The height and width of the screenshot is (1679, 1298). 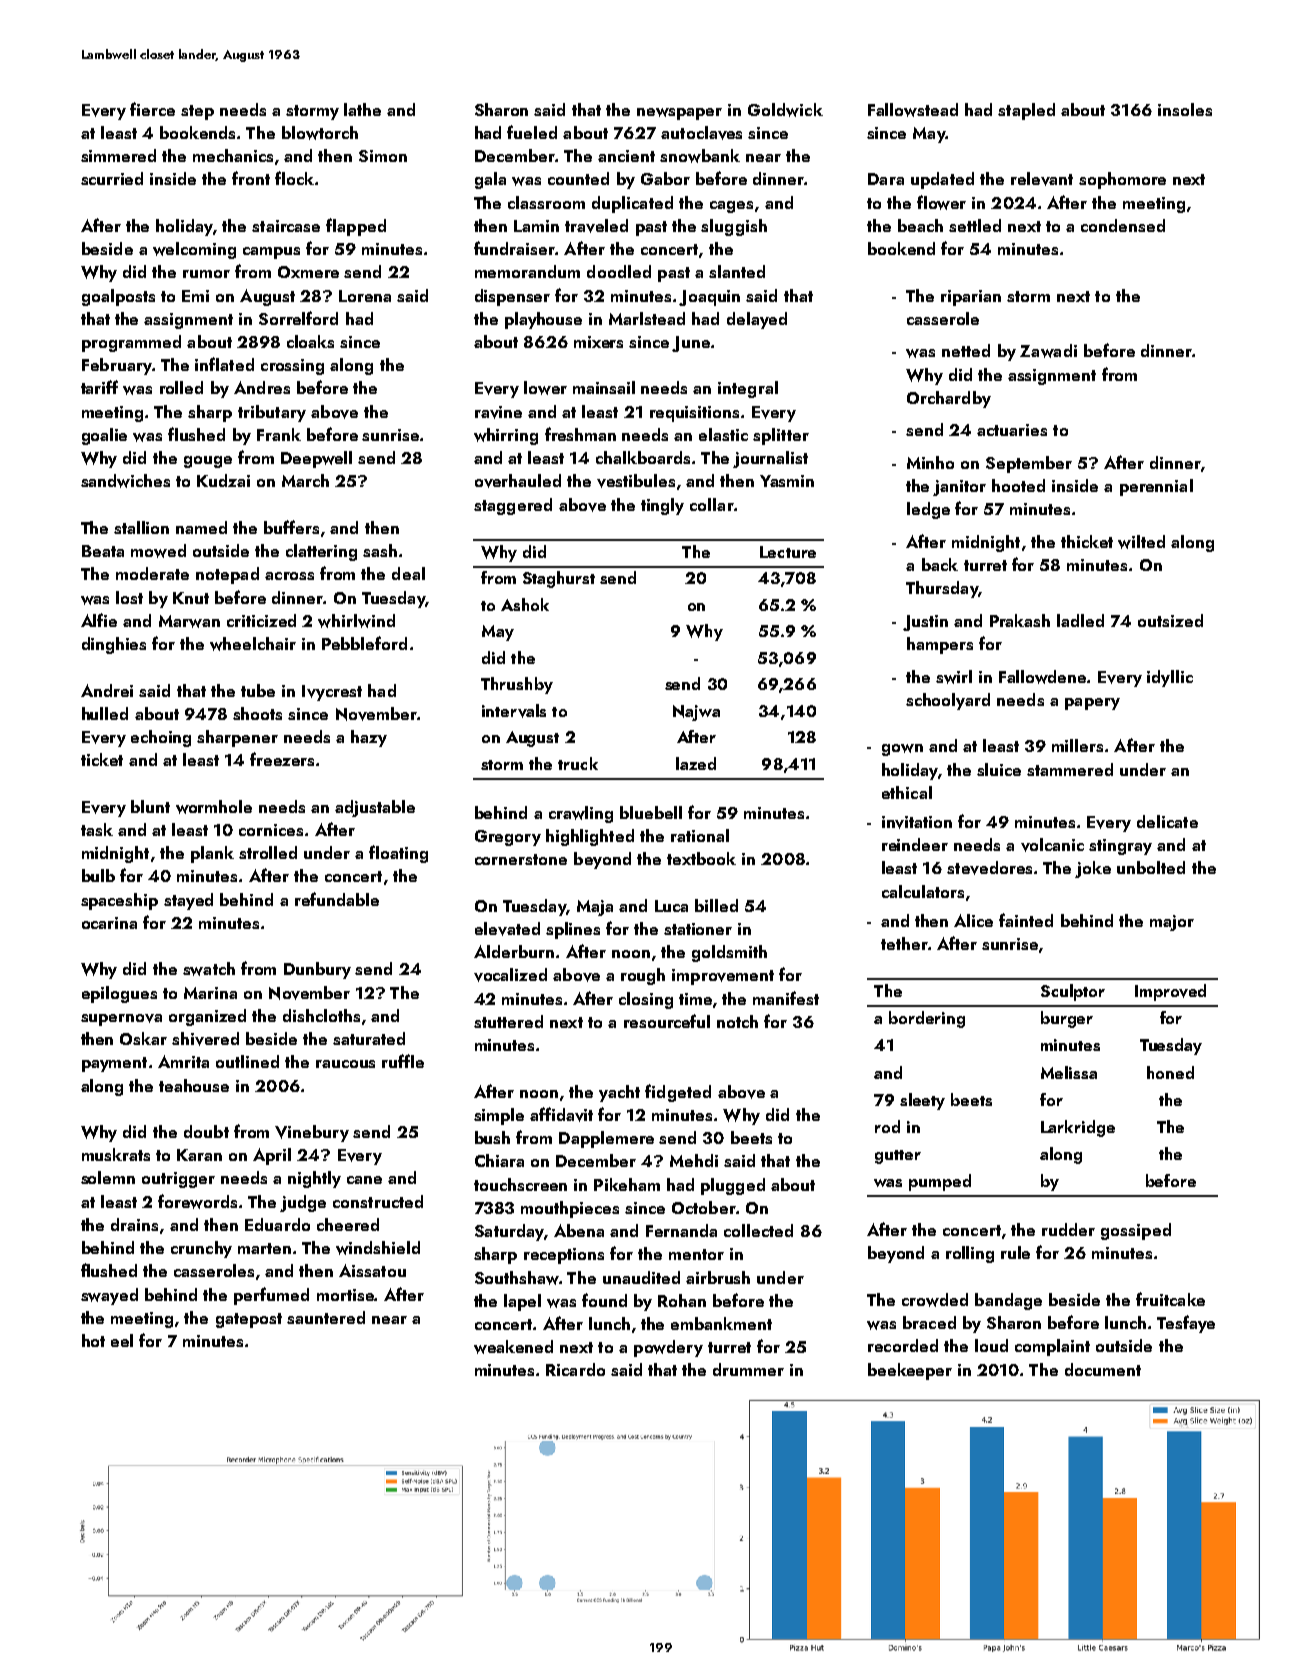 I want to click on tingly, so click(x=662, y=506).
